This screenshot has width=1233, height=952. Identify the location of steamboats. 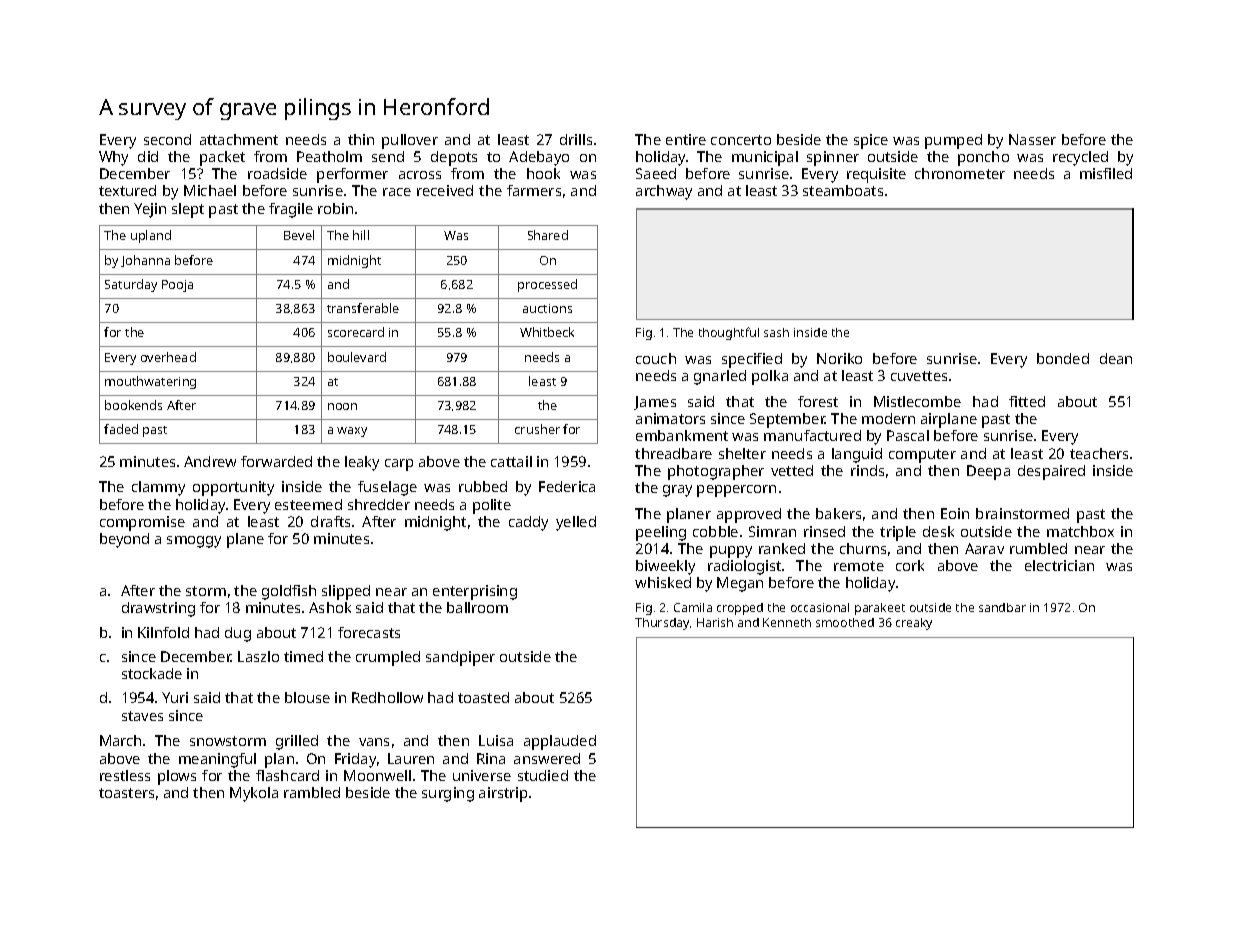
(843, 190).
